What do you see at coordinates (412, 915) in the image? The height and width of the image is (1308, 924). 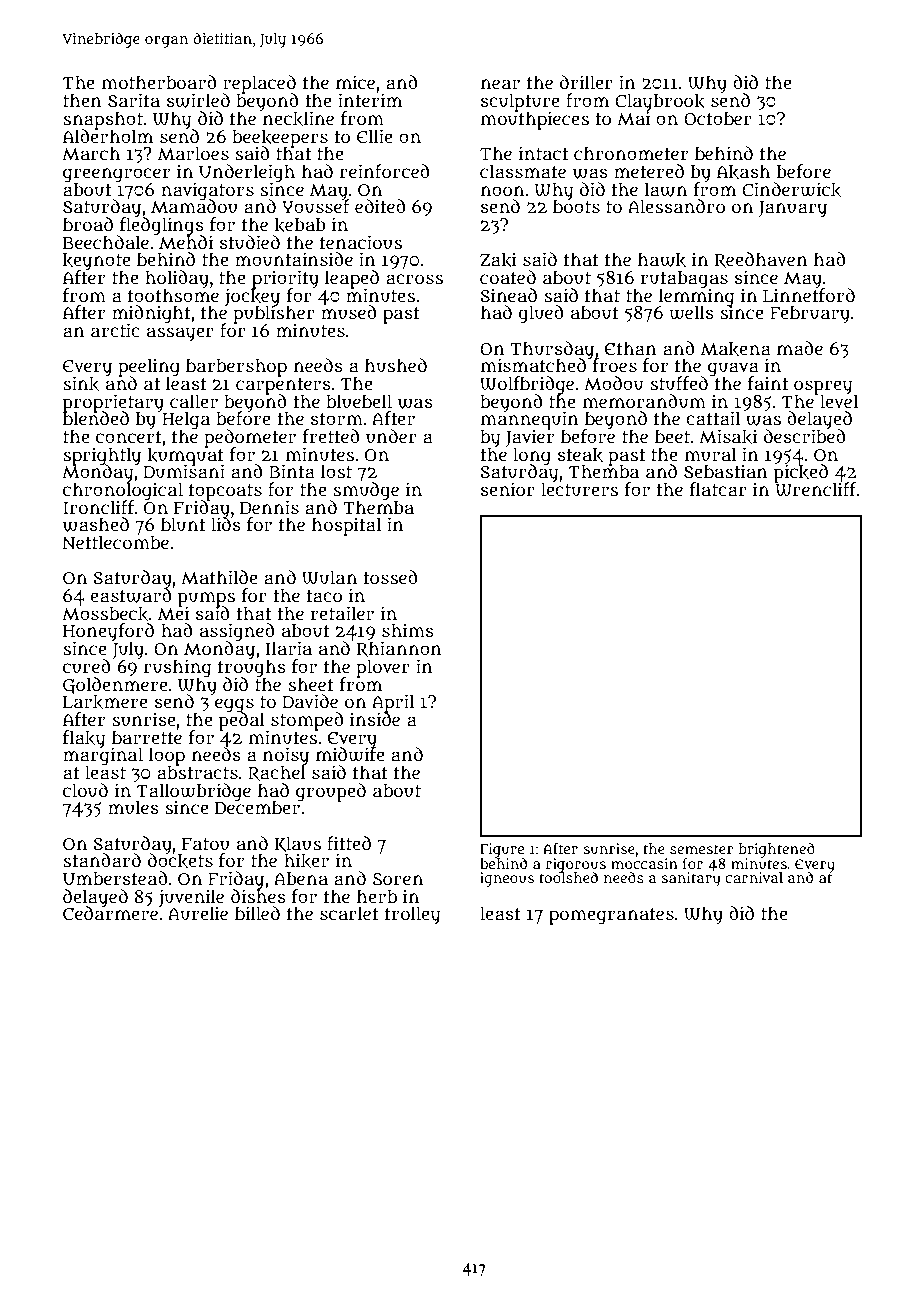 I see `trolley` at bounding box center [412, 915].
